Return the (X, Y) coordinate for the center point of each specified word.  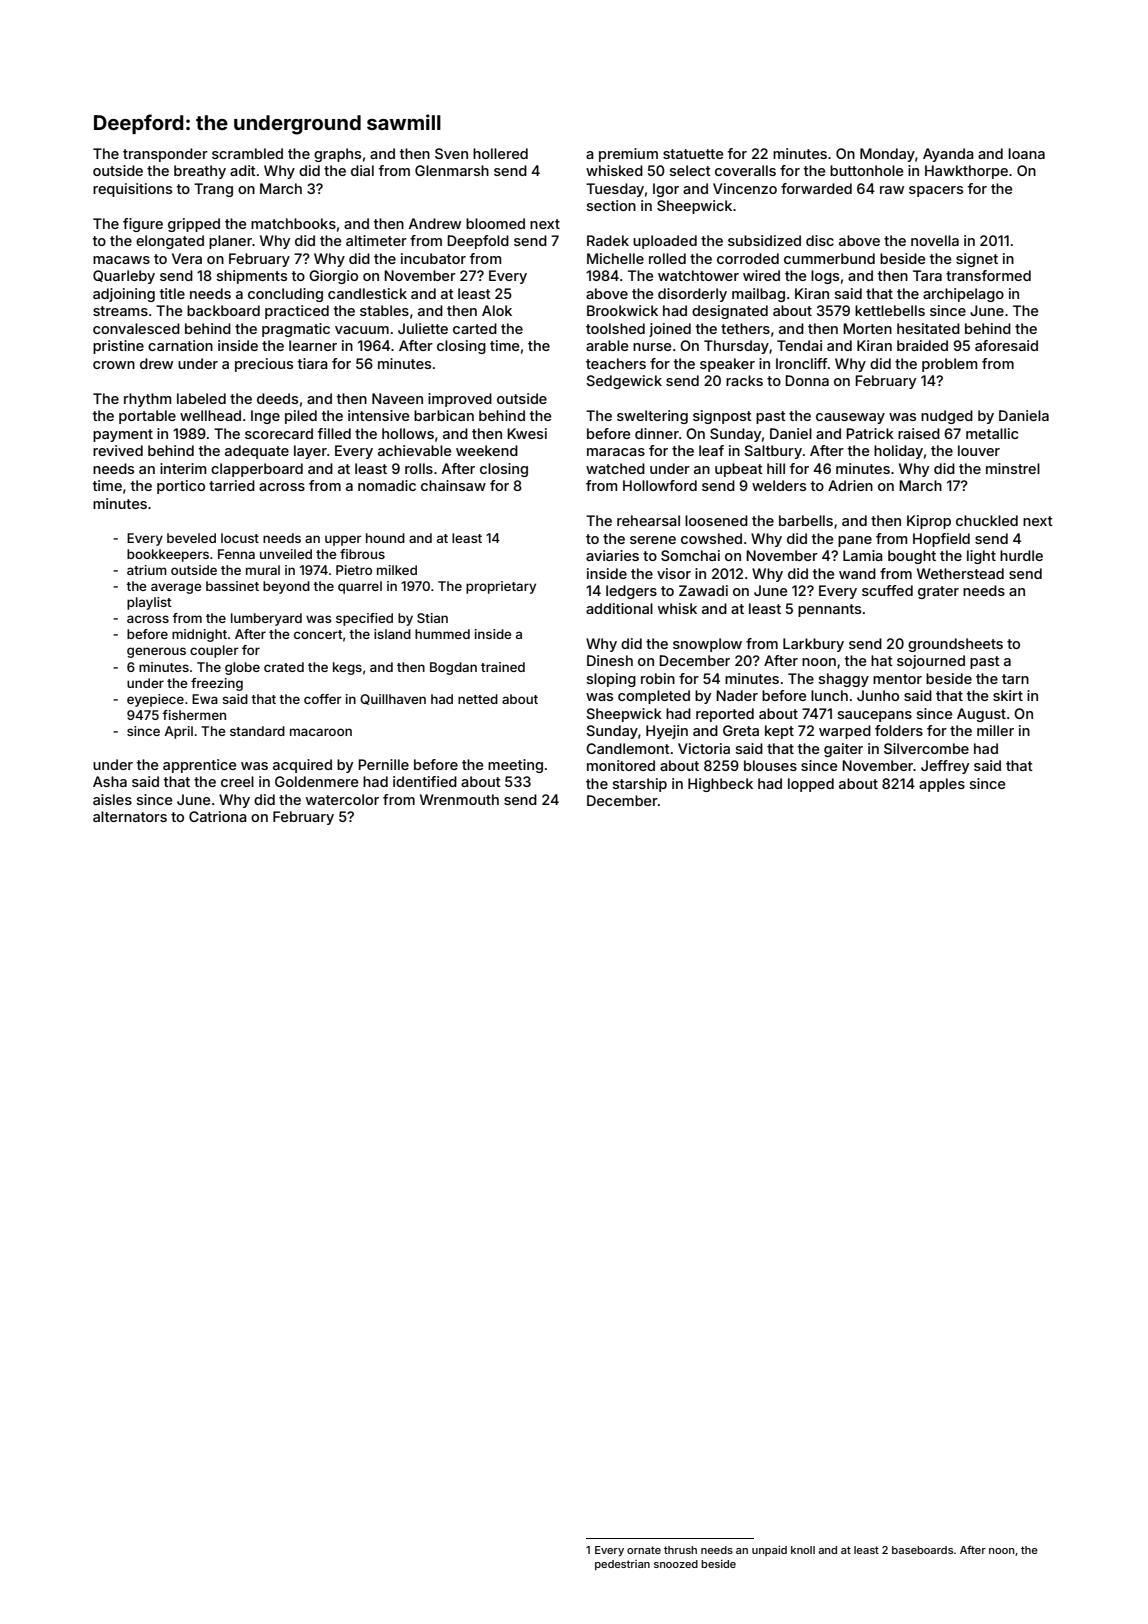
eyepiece (155, 700)
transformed (988, 275)
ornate (644, 1550)
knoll (803, 1550)
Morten (867, 328)
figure (143, 225)
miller (995, 730)
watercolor (342, 799)
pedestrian (622, 1565)
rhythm (147, 400)
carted (475, 328)
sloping (611, 680)
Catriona (218, 816)
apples (942, 785)
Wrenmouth (459, 799)
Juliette (423, 328)
